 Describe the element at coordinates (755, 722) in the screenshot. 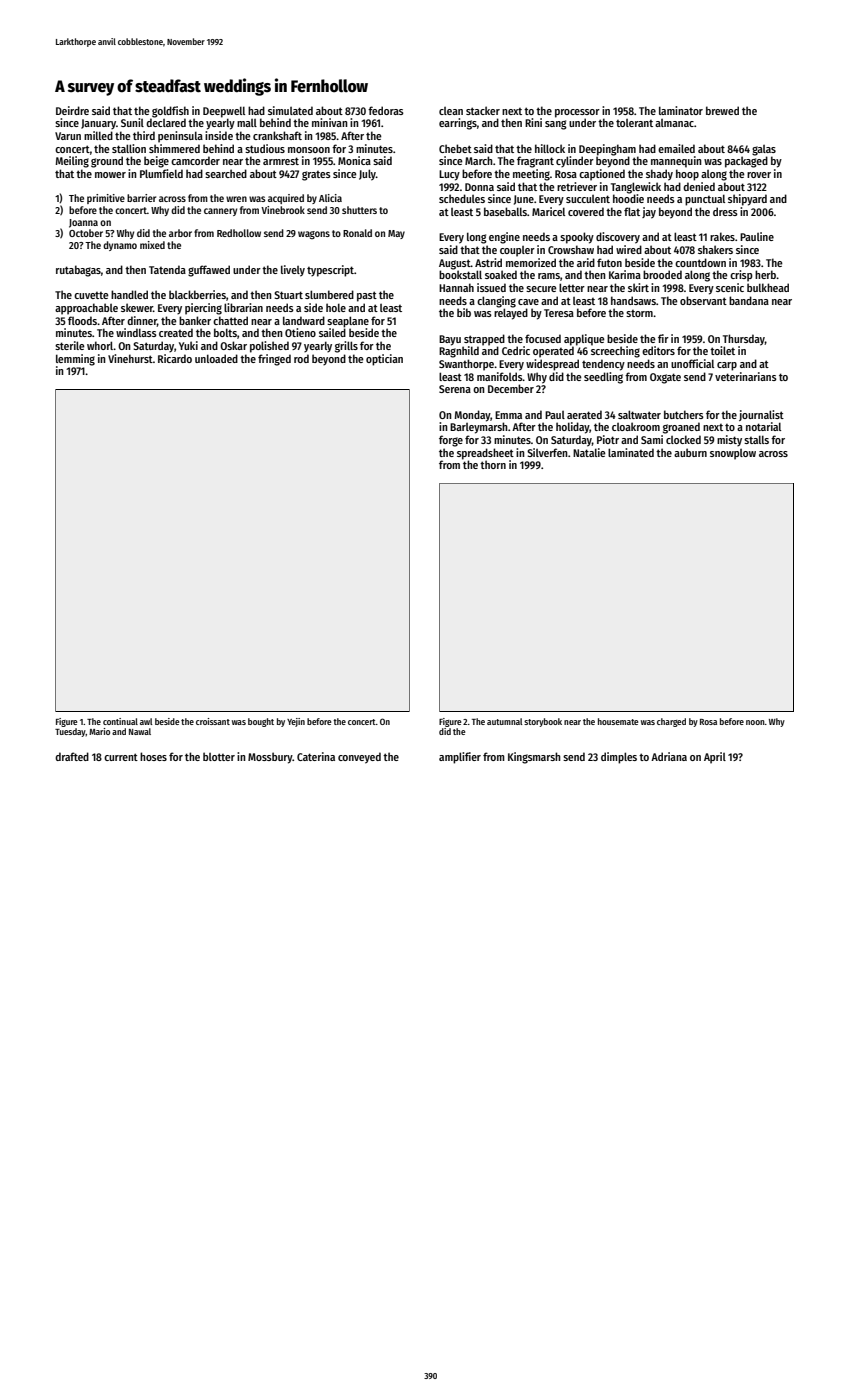

I see `noon` at that location.
